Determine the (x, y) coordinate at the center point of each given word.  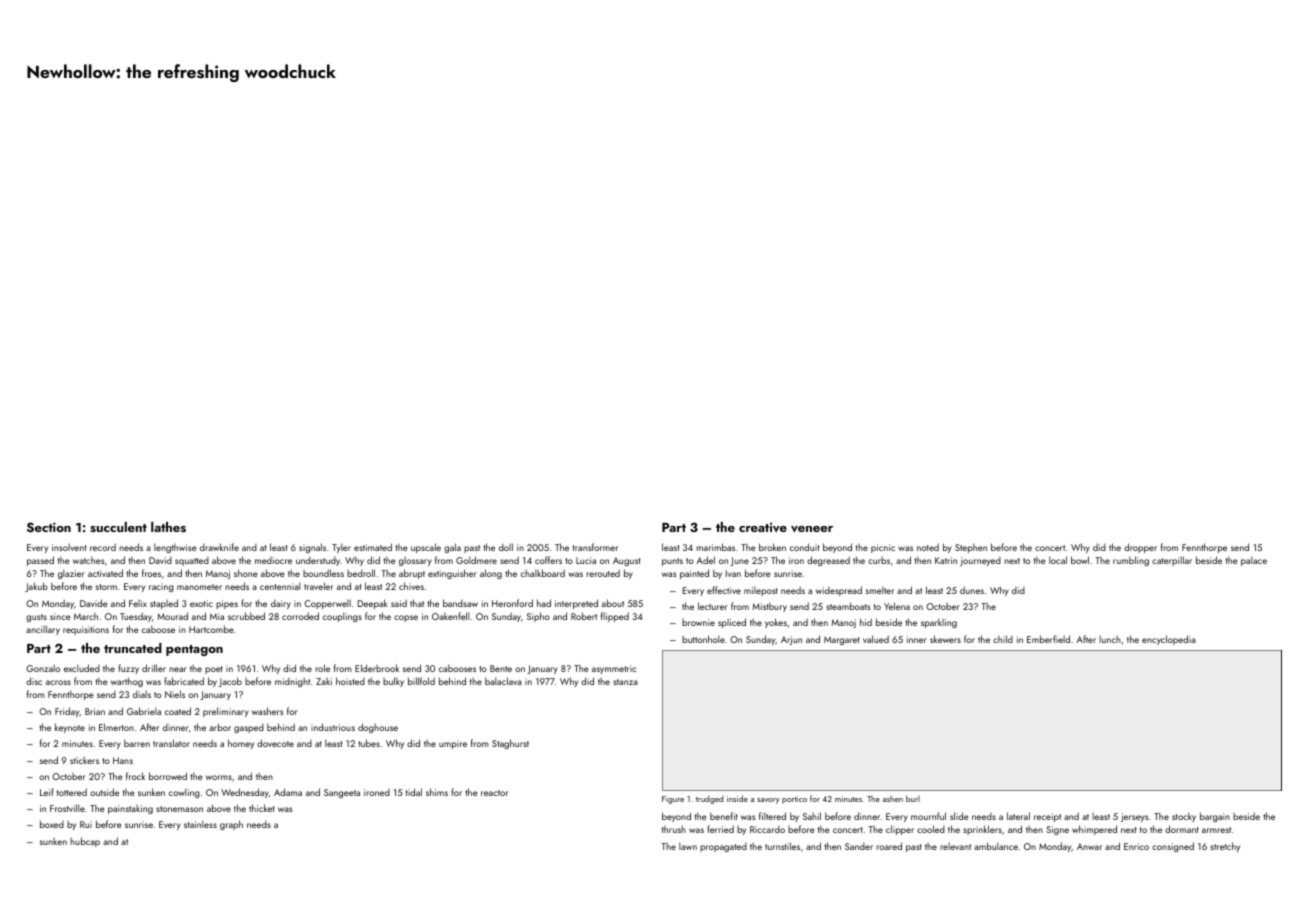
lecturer (713, 606)
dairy (281, 604)
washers (267, 711)
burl (913, 798)
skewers (945, 639)
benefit (724, 816)
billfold (421, 681)
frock (135, 776)
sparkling (939, 623)
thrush (674, 829)
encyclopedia (1169, 640)
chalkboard (543, 573)
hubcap (85, 842)
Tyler (341, 548)
